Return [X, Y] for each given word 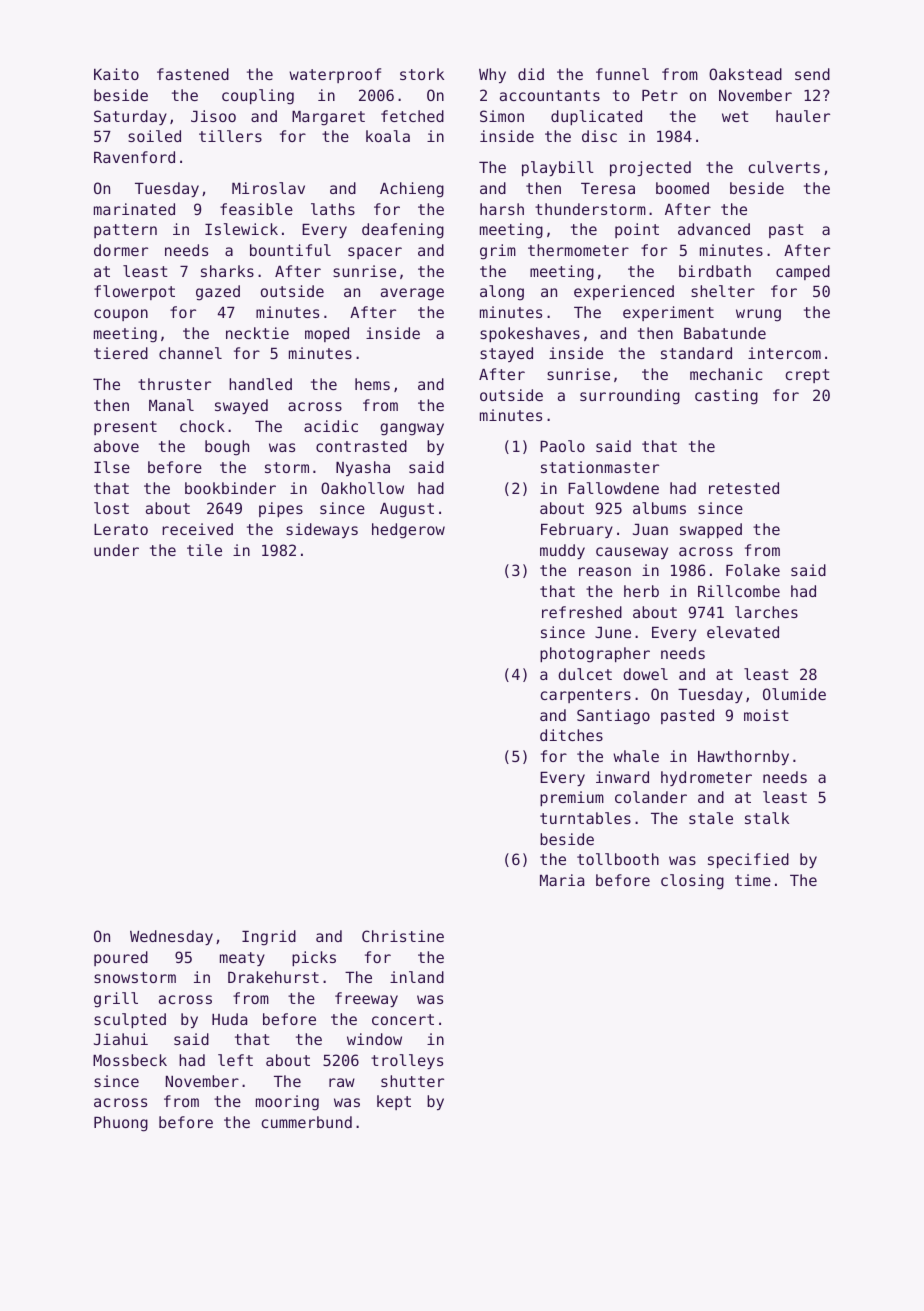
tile [204, 550]
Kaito [116, 74]
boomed [682, 188]
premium [572, 798]
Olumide [794, 694]
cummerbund [306, 1122]
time [753, 880]
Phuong [121, 1124]
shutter [412, 1081]
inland [417, 977]
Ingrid [269, 938]
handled [260, 384]
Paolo [562, 446]
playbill [558, 168]
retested [744, 488]
